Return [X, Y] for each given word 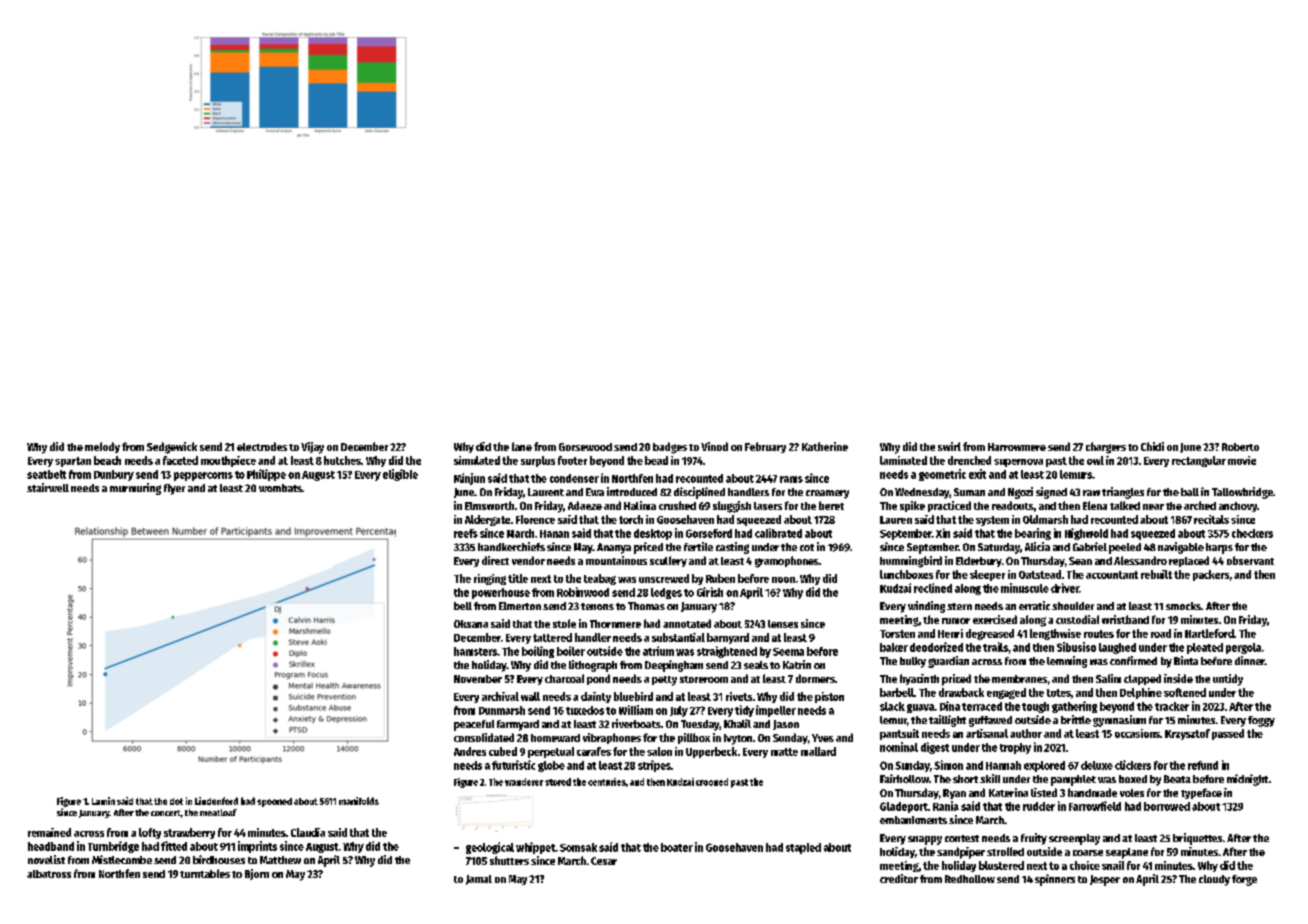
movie [1242, 460]
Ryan [954, 794]
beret [831, 505]
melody [102, 447]
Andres [470, 751]
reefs [466, 533]
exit [977, 474]
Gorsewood [585, 447]
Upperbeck [711, 752]
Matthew [280, 860]
